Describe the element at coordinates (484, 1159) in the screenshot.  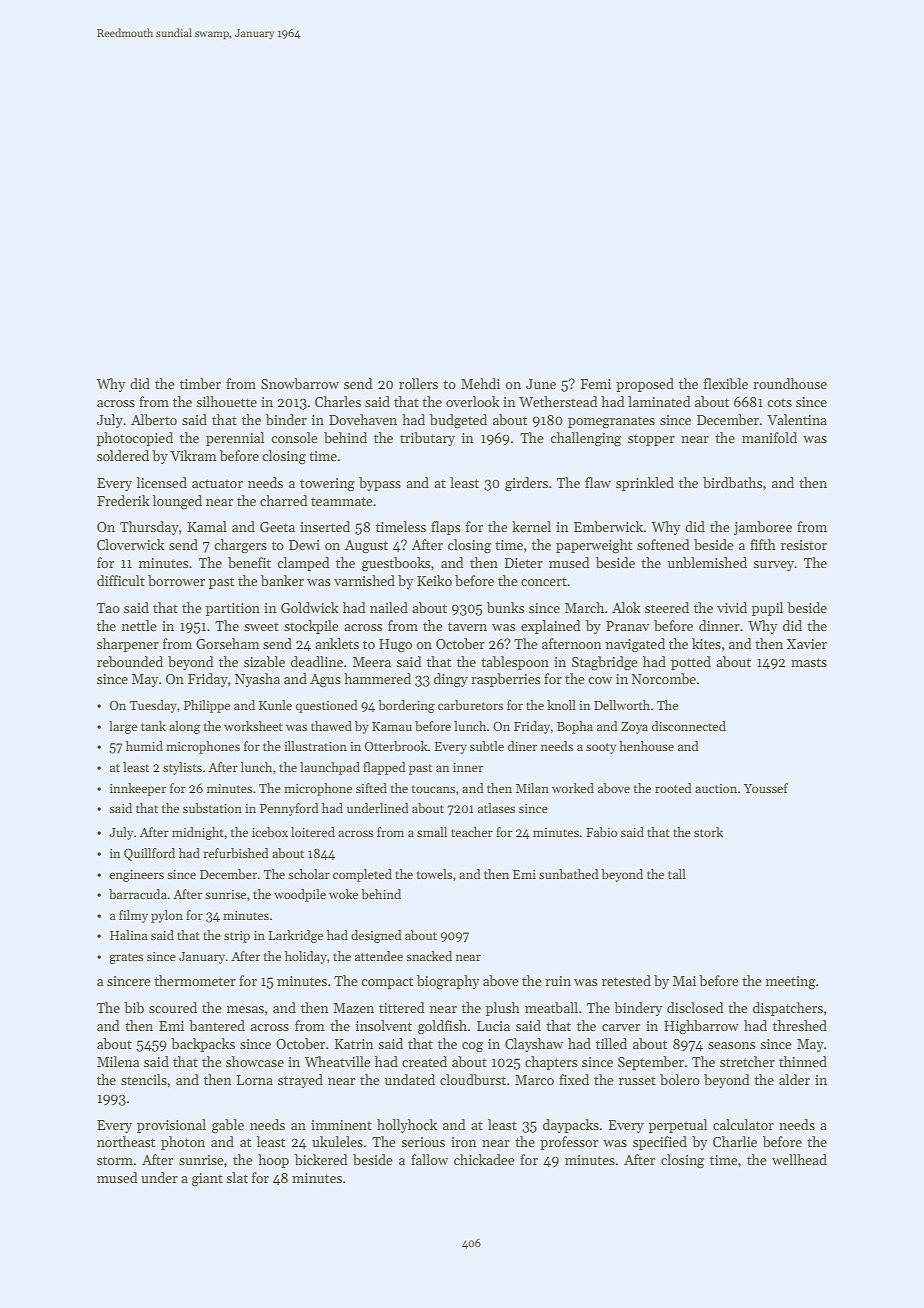
I see `chickadee` at that location.
